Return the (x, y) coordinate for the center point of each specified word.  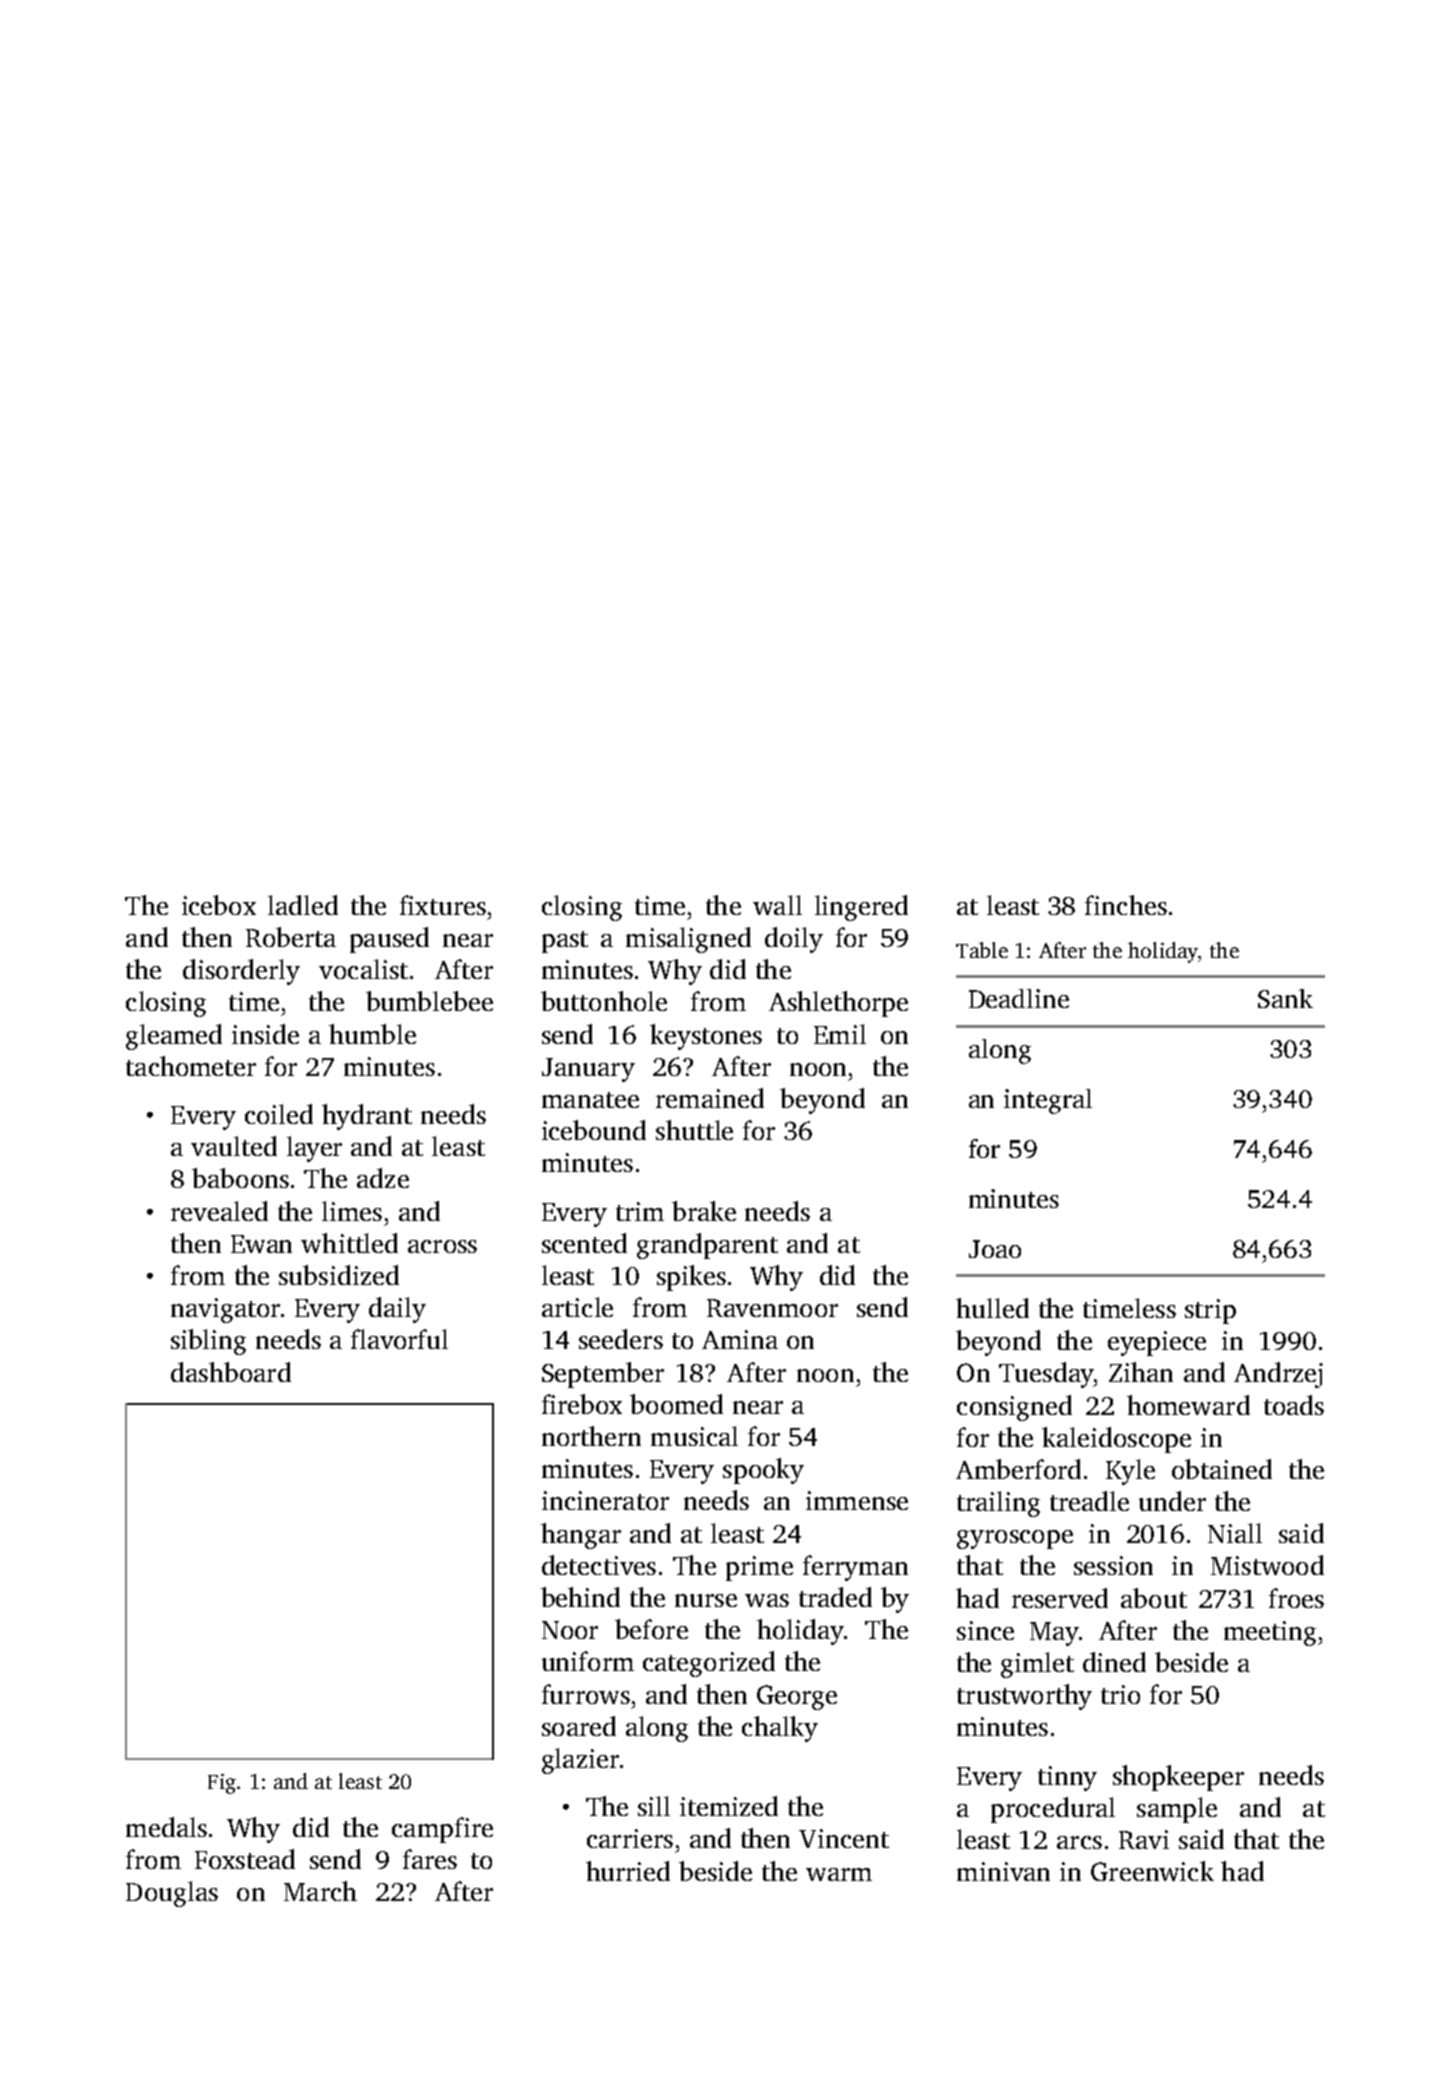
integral (1048, 1101)
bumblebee (429, 1001)
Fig (222, 1784)
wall (777, 905)
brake (704, 1211)
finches (1126, 905)
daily (397, 1310)
